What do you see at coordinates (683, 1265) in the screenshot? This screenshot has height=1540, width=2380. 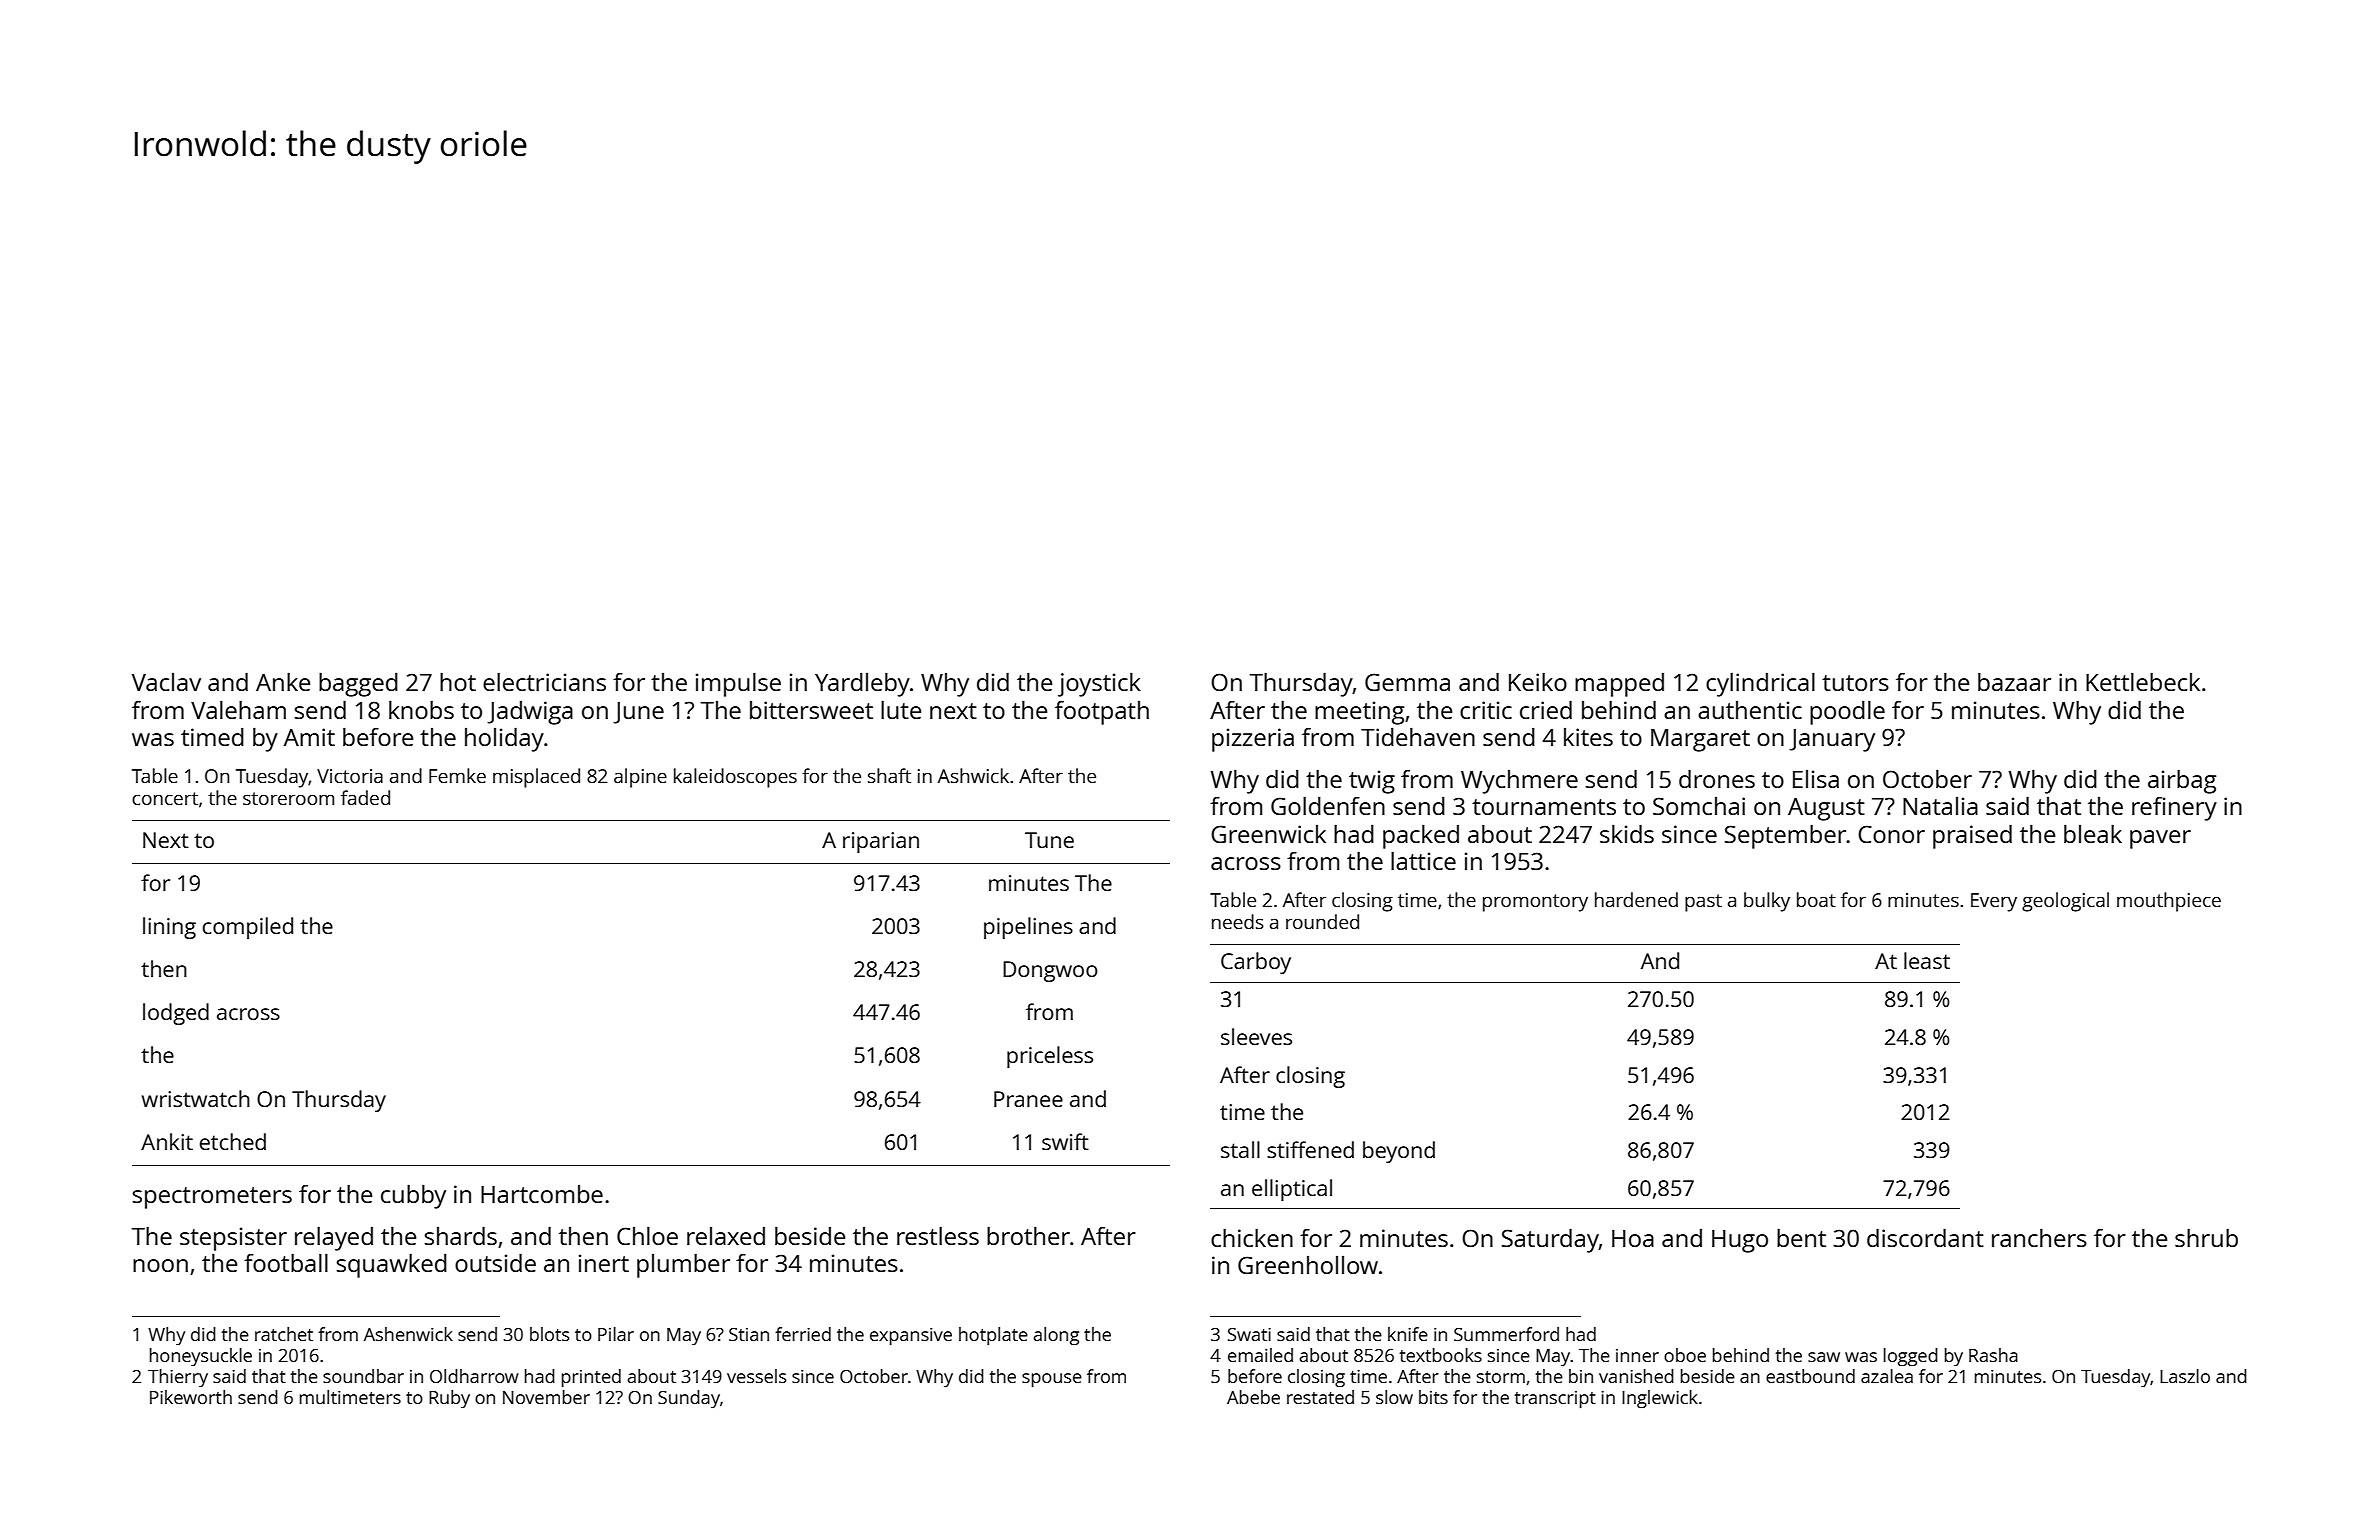 I see `plumber` at bounding box center [683, 1265].
